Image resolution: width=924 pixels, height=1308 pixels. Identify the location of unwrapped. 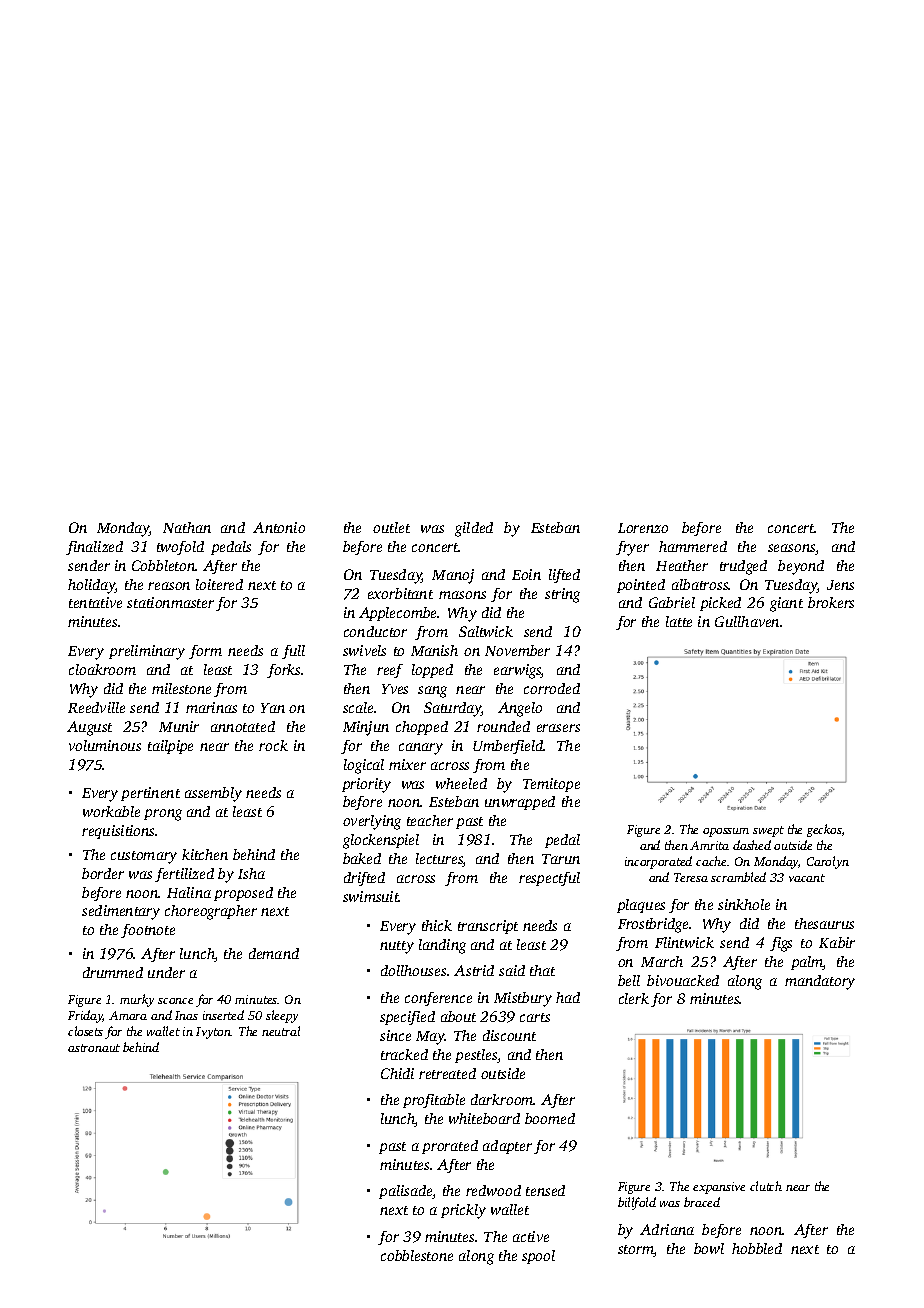
(520, 803).
